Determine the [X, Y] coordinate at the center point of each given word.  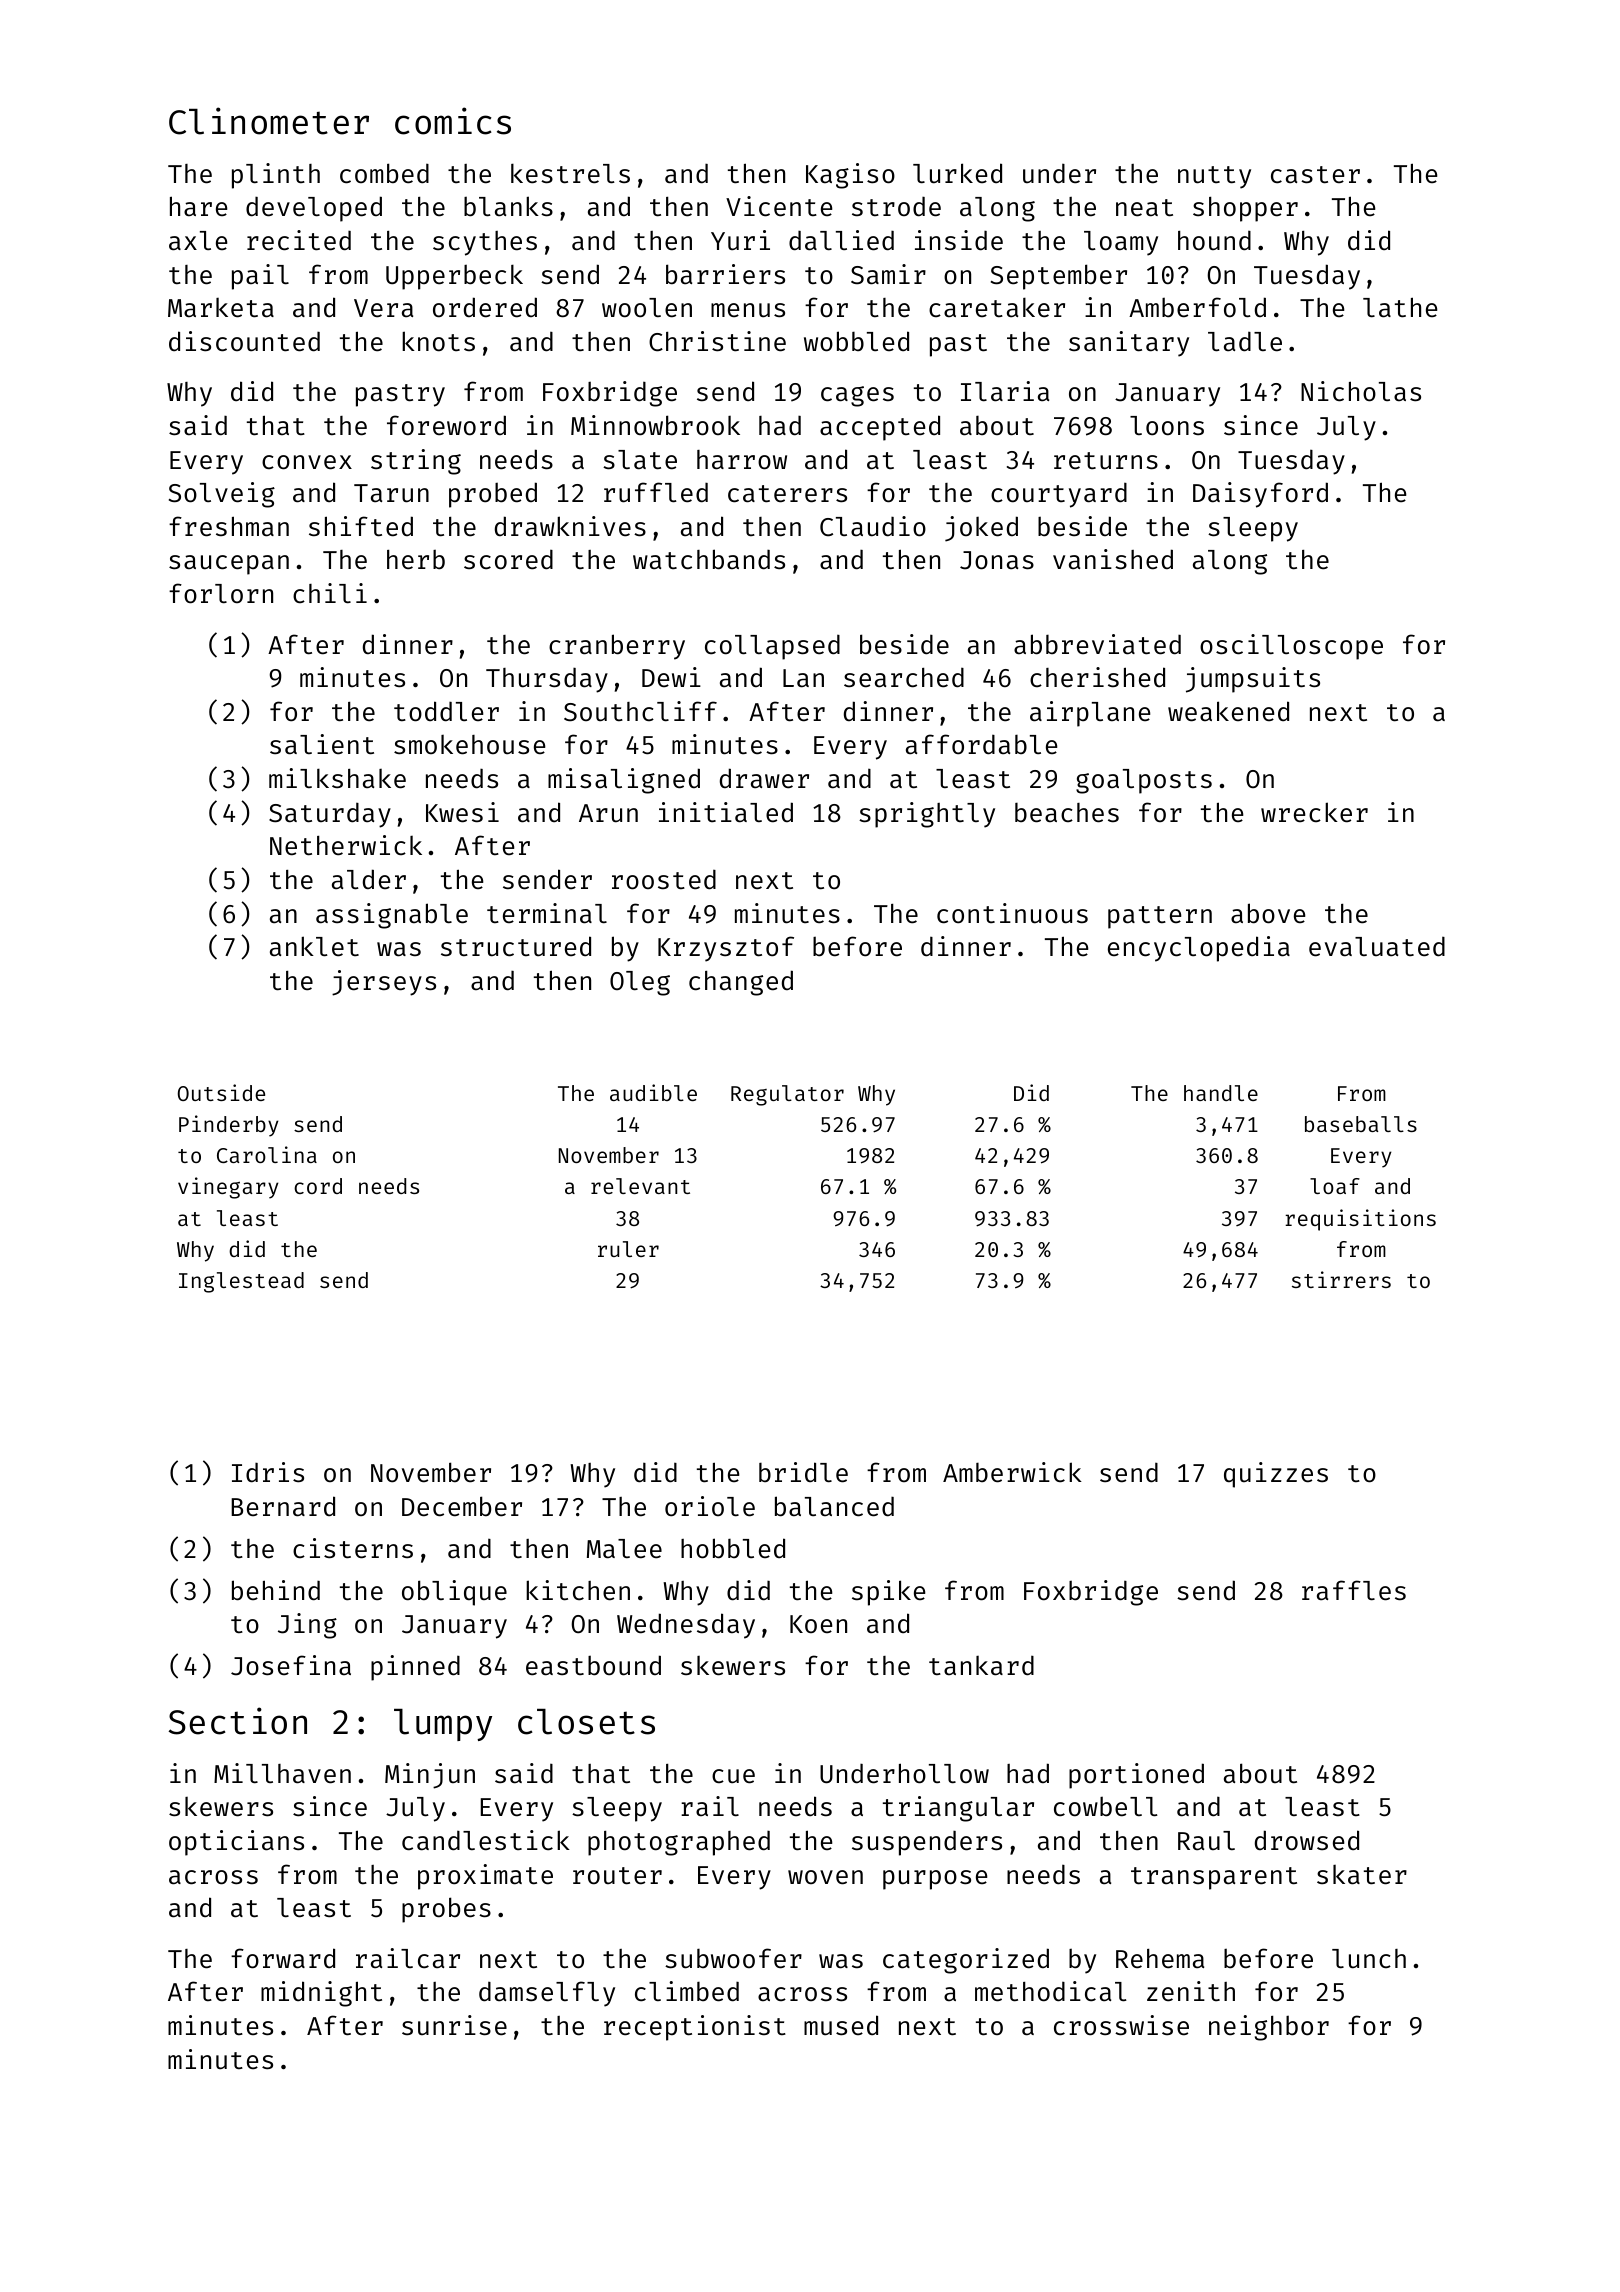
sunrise [454, 2025]
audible [653, 1092]
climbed [687, 1991]
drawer [764, 778]
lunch [1369, 1959]
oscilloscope [1291, 647]
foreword [446, 425]
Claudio [873, 526]
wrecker [1314, 812]
